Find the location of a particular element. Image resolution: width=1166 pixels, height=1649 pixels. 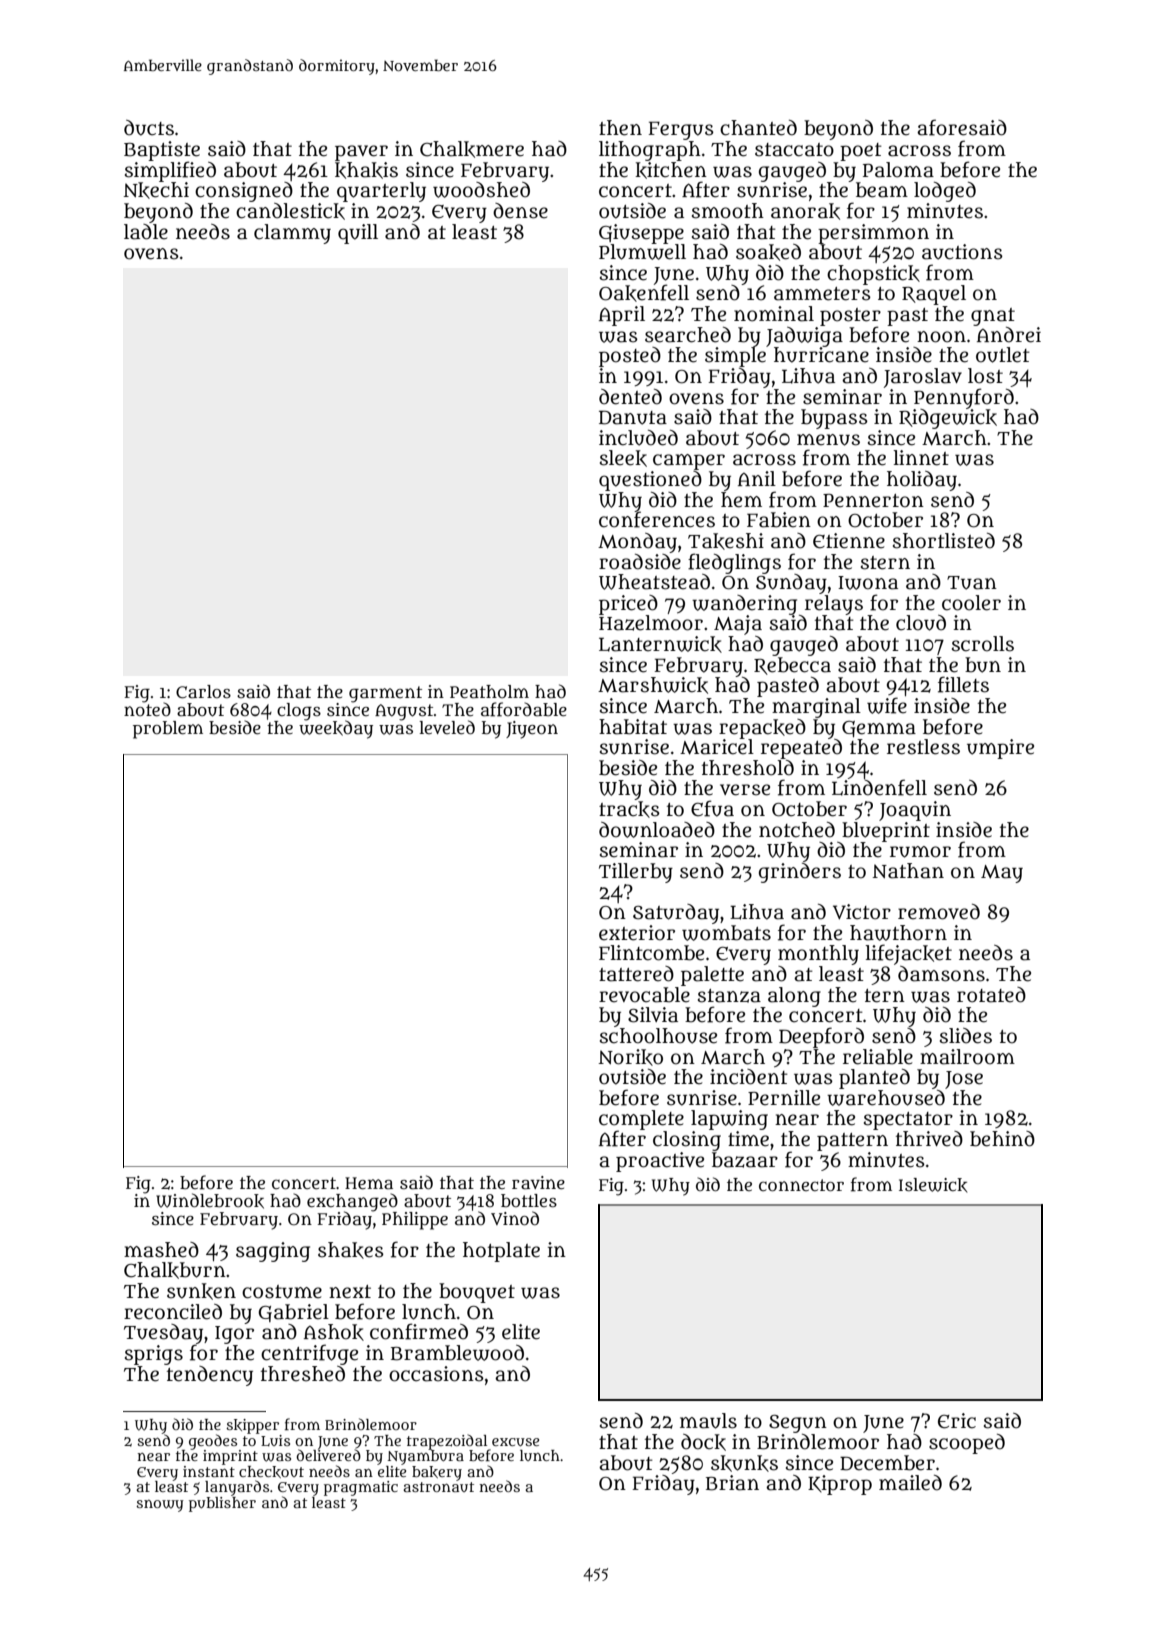

Windlebrook is located at coordinates (210, 1201).
